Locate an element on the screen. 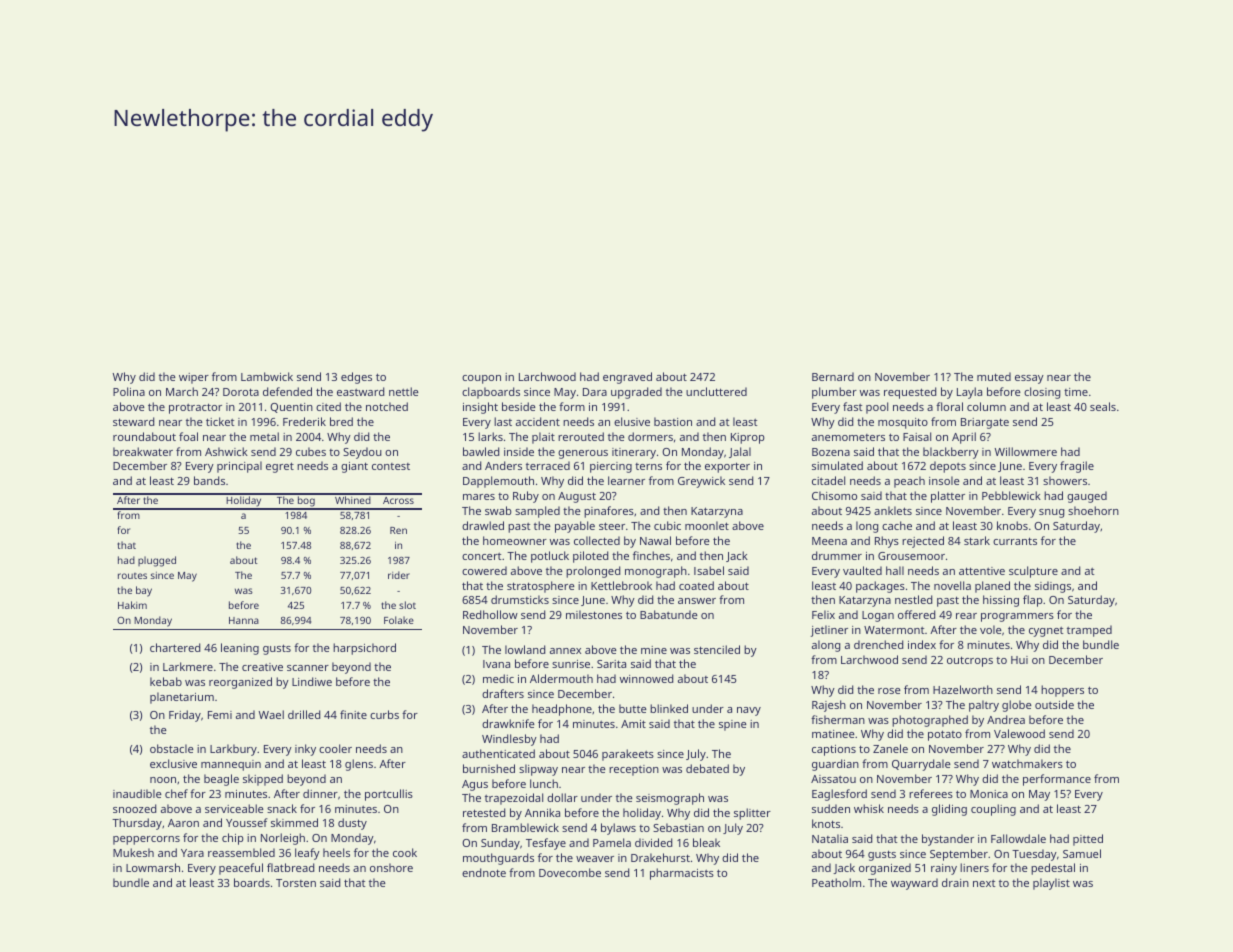 Image resolution: width=1233 pixels, height=952 pixels. harpsichord is located at coordinates (364, 649).
